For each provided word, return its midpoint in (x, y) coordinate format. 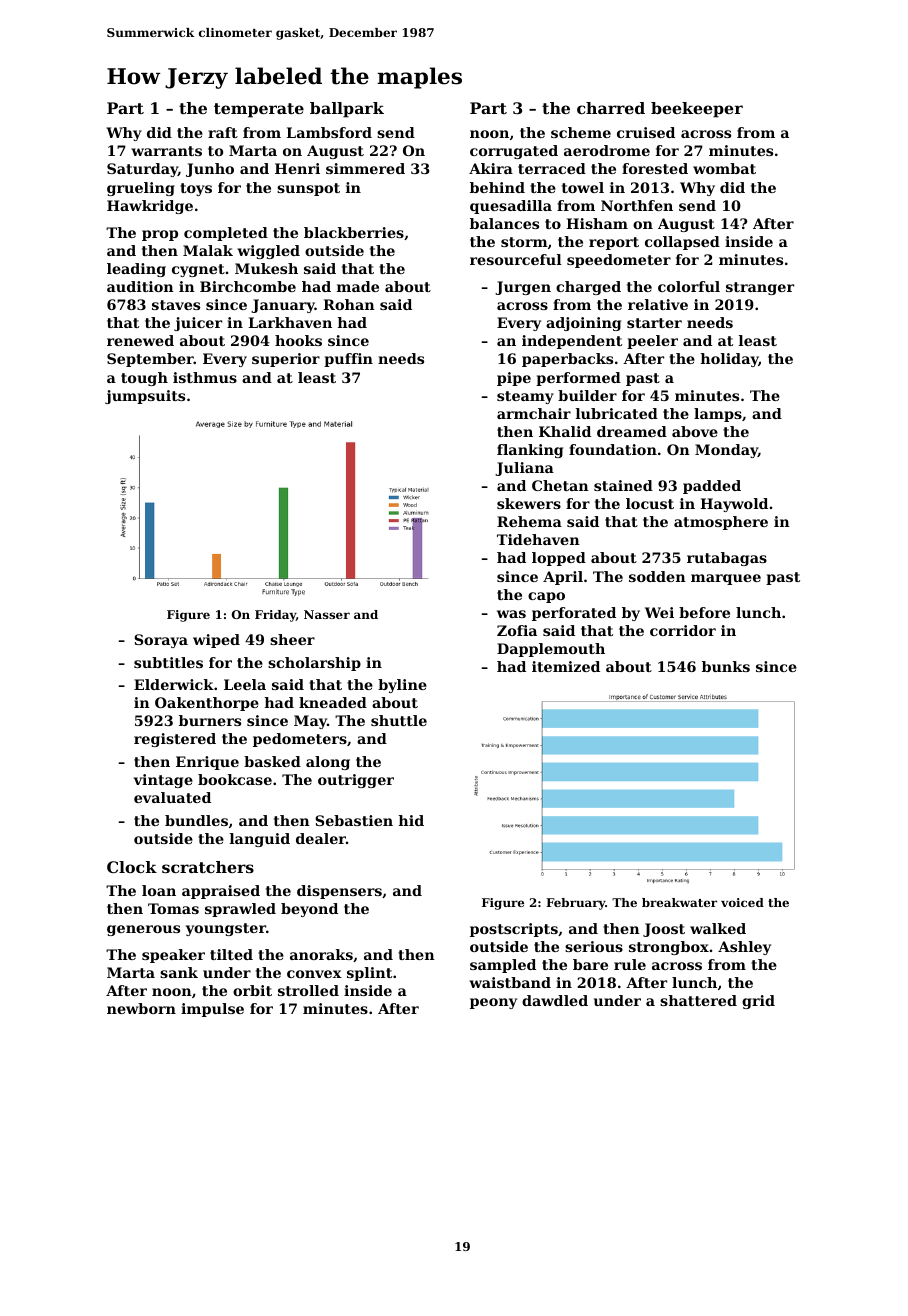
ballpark (347, 110)
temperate (259, 110)
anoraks (321, 954)
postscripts (514, 930)
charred (611, 108)
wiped (216, 641)
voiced (742, 902)
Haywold (734, 505)
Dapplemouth (551, 650)
